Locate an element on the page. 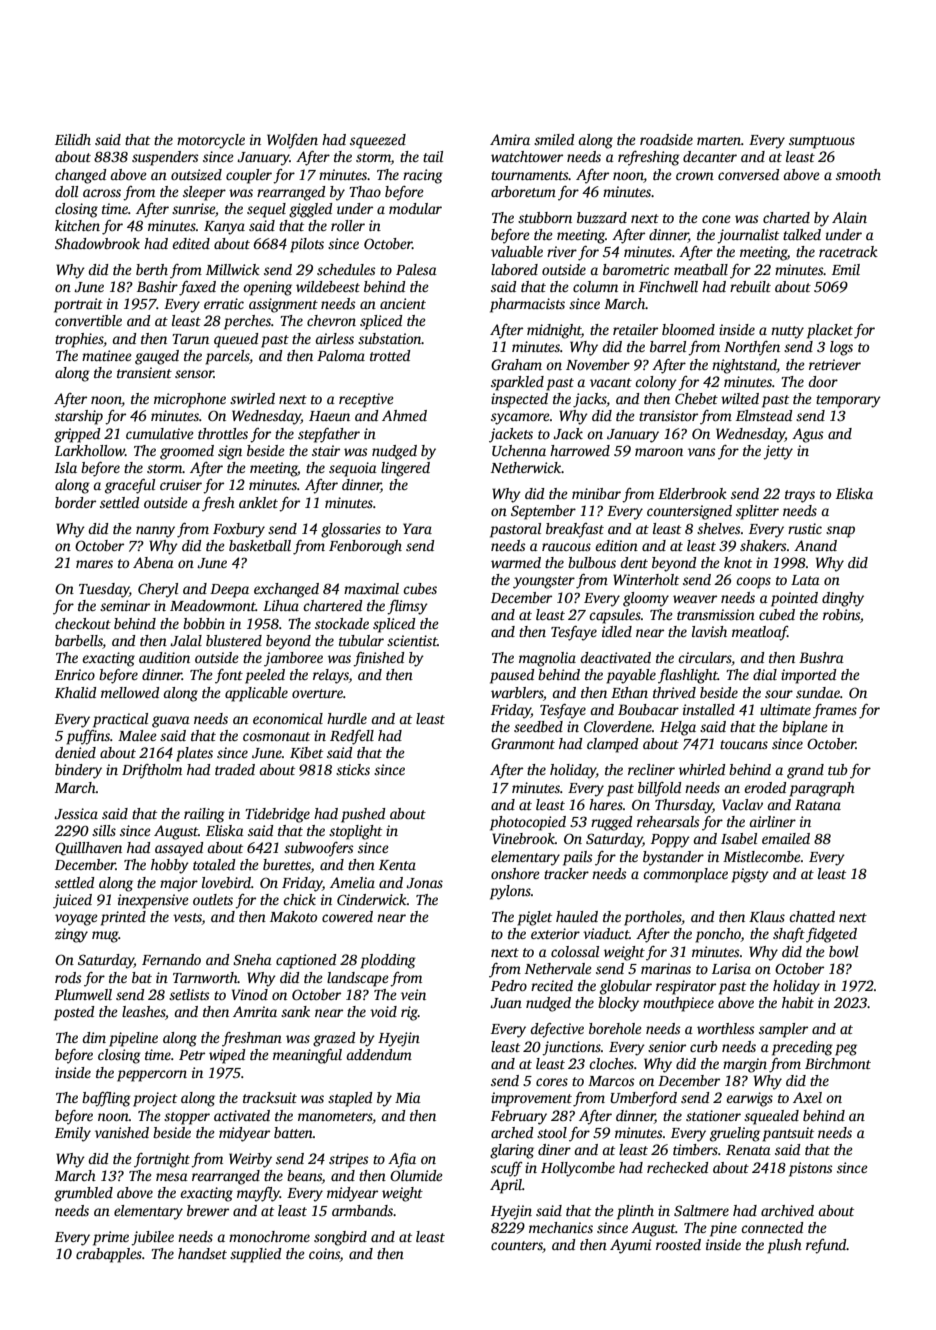 This page has width=936, height=1330. respirator is located at coordinates (686, 987).
